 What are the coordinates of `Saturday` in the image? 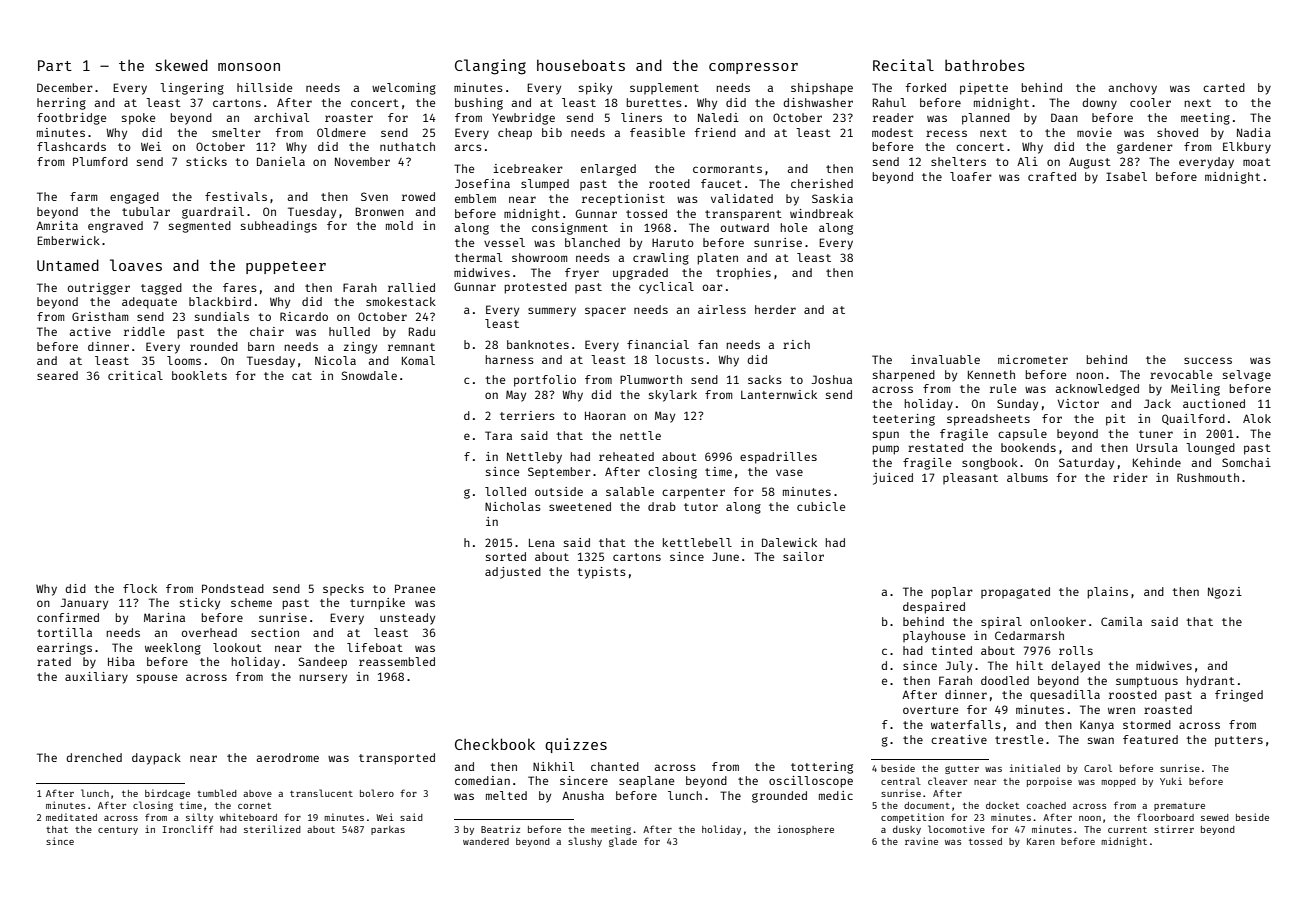 It's located at (1086, 464).
